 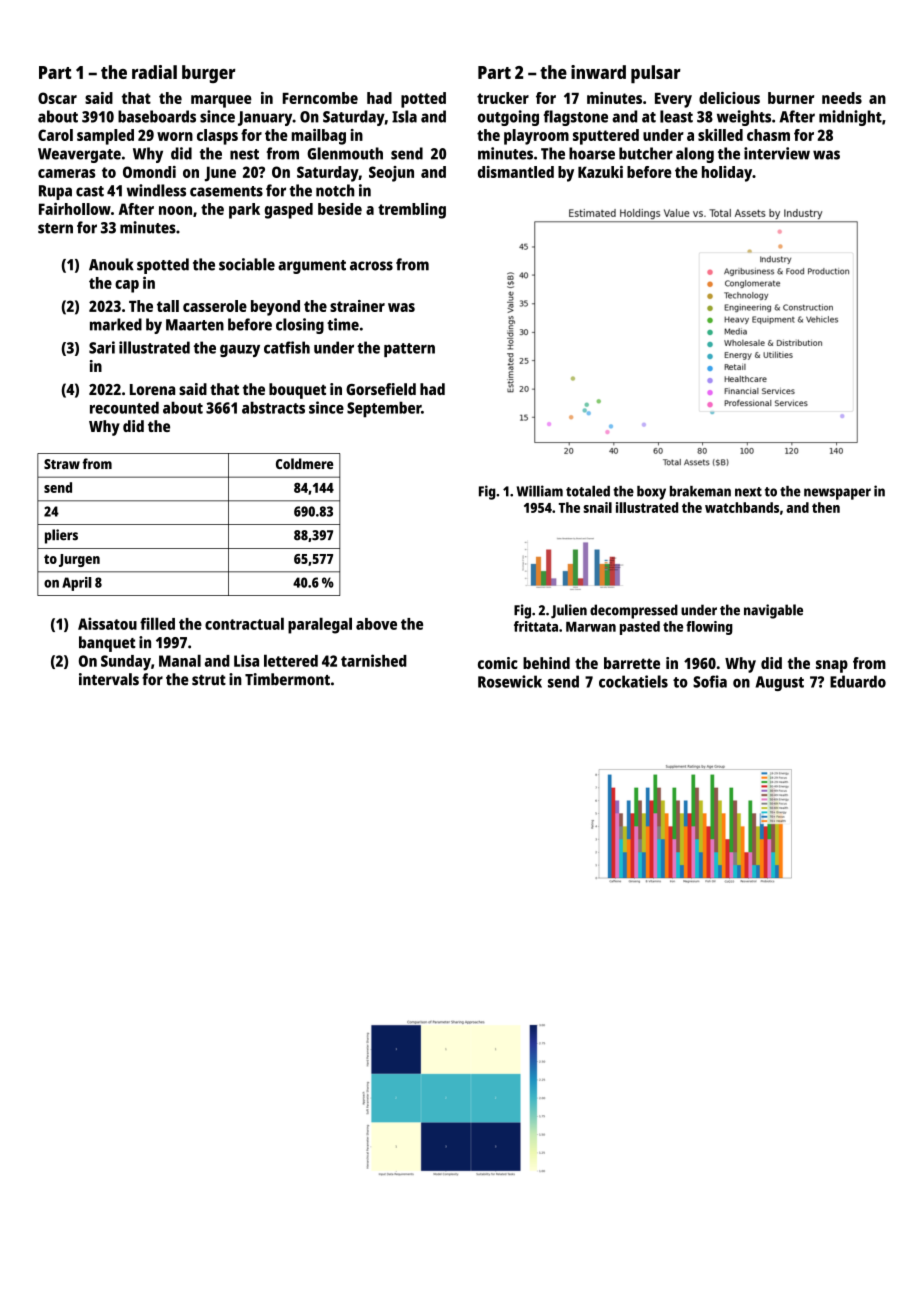 What do you see at coordinates (209, 74) in the page?
I see `burger` at bounding box center [209, 74].
